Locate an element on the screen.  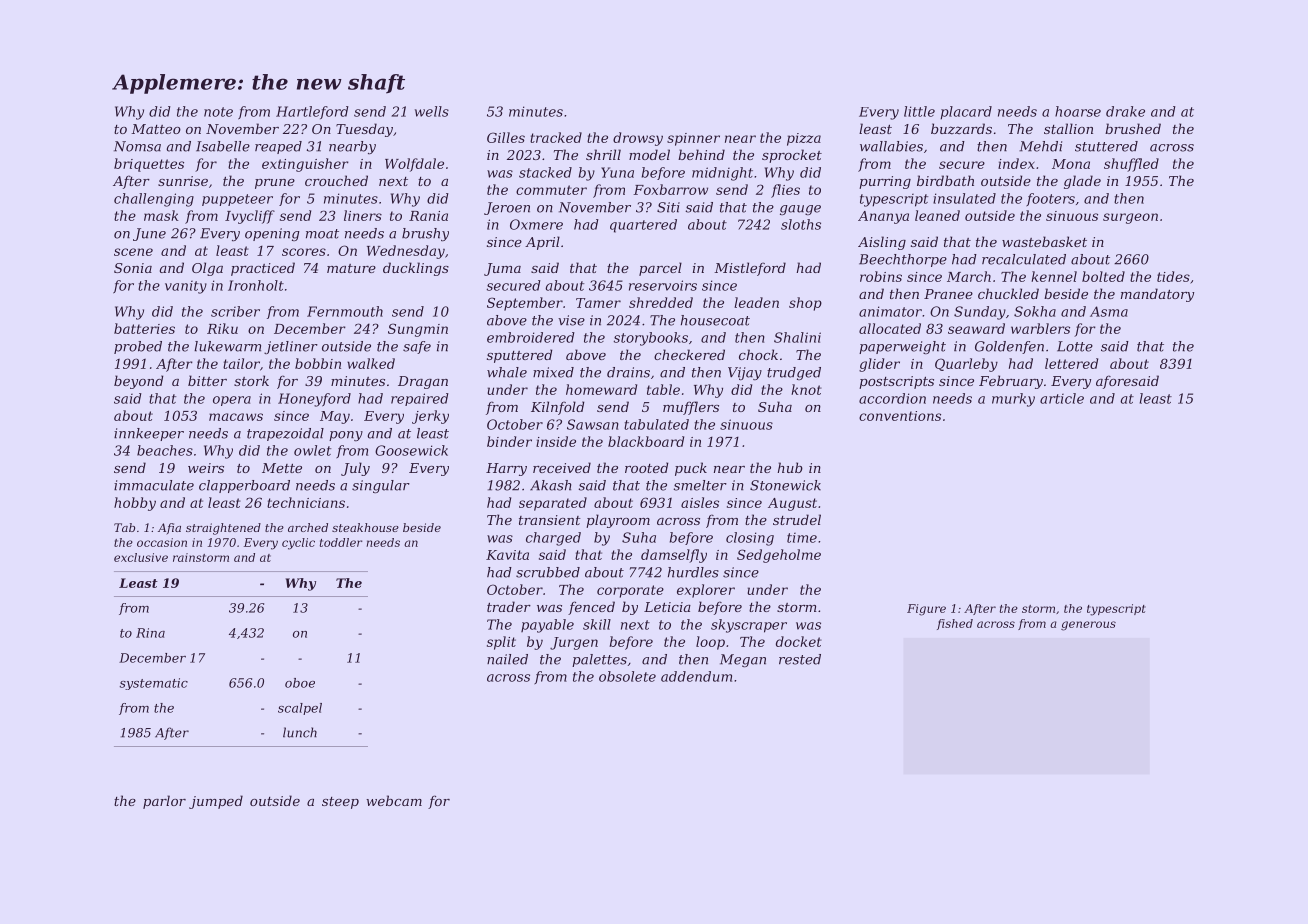
little is located at coordinates (919, 111).
